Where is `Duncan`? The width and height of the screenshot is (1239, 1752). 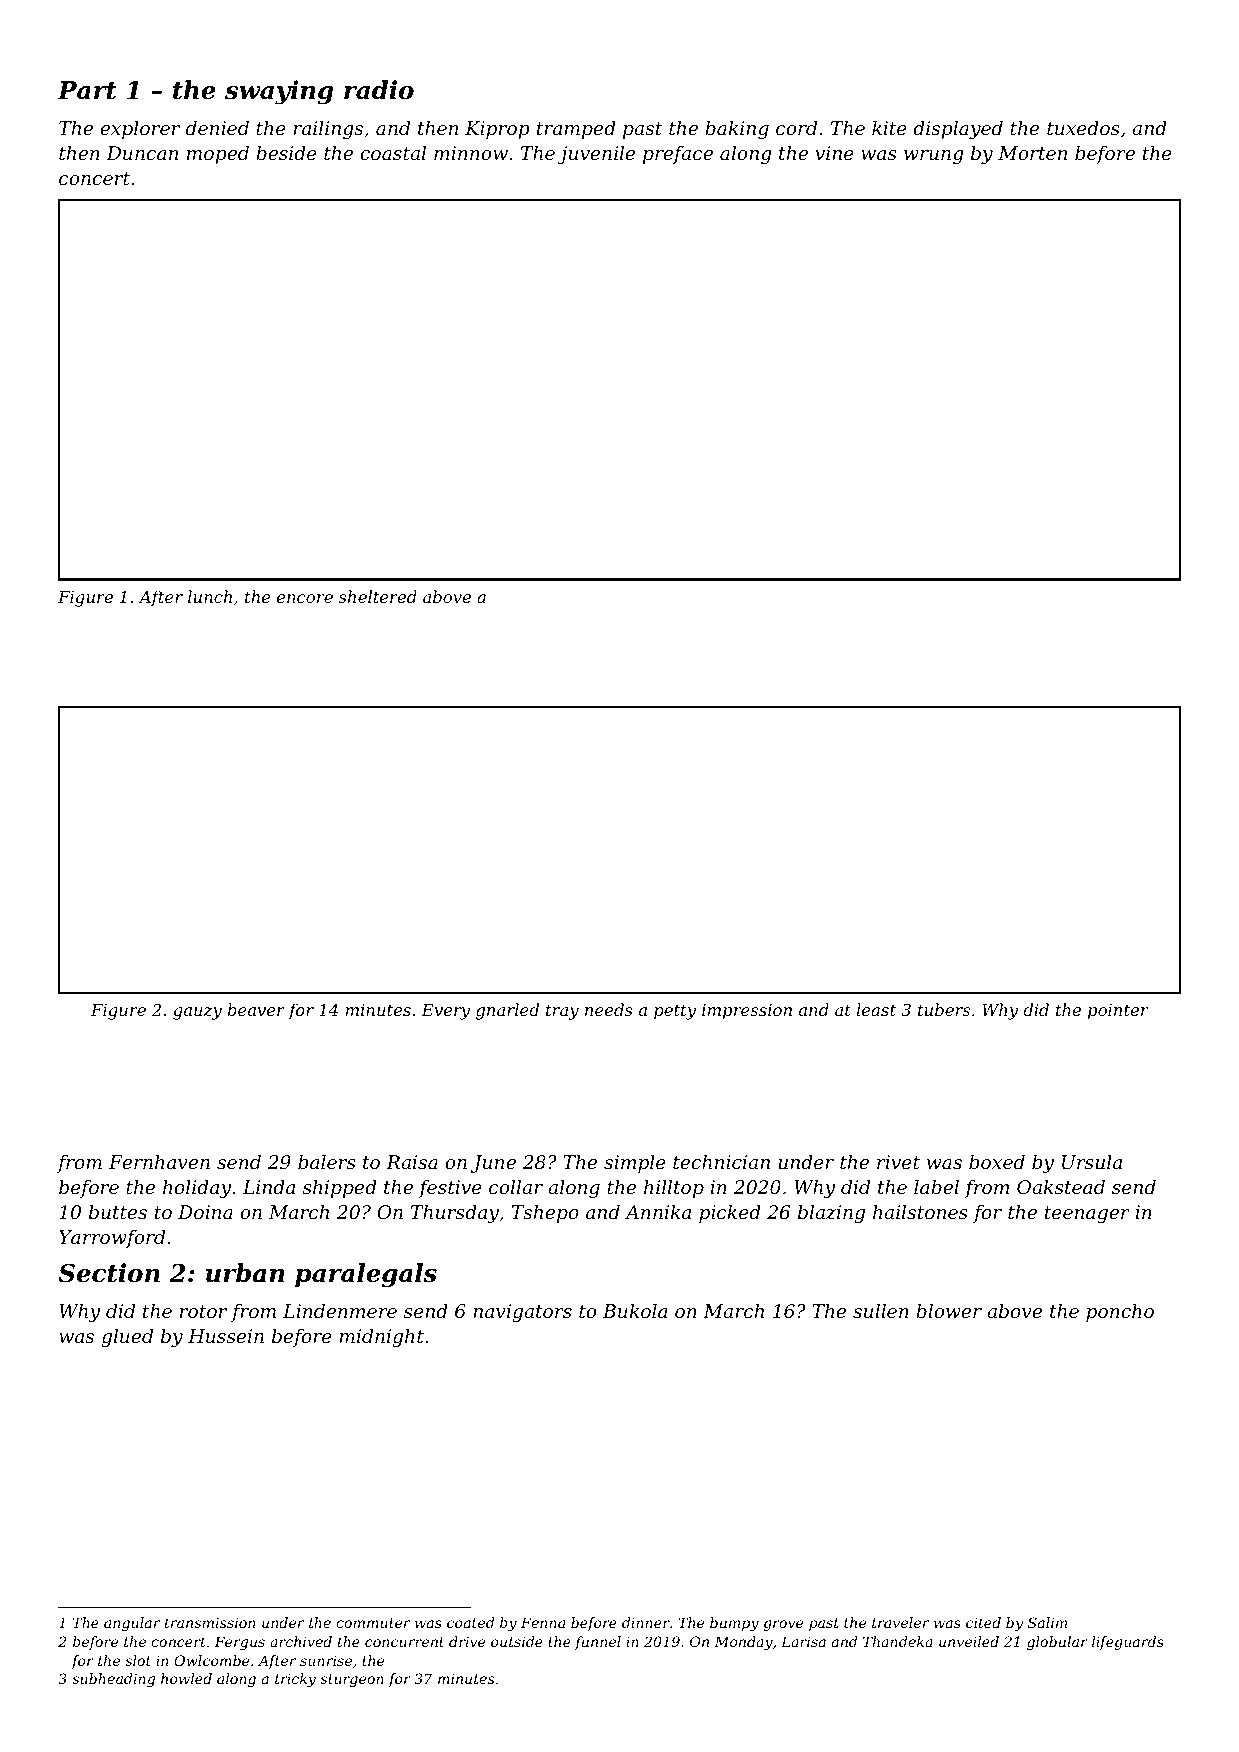 Duncan is located at coordinates (142, 153).
